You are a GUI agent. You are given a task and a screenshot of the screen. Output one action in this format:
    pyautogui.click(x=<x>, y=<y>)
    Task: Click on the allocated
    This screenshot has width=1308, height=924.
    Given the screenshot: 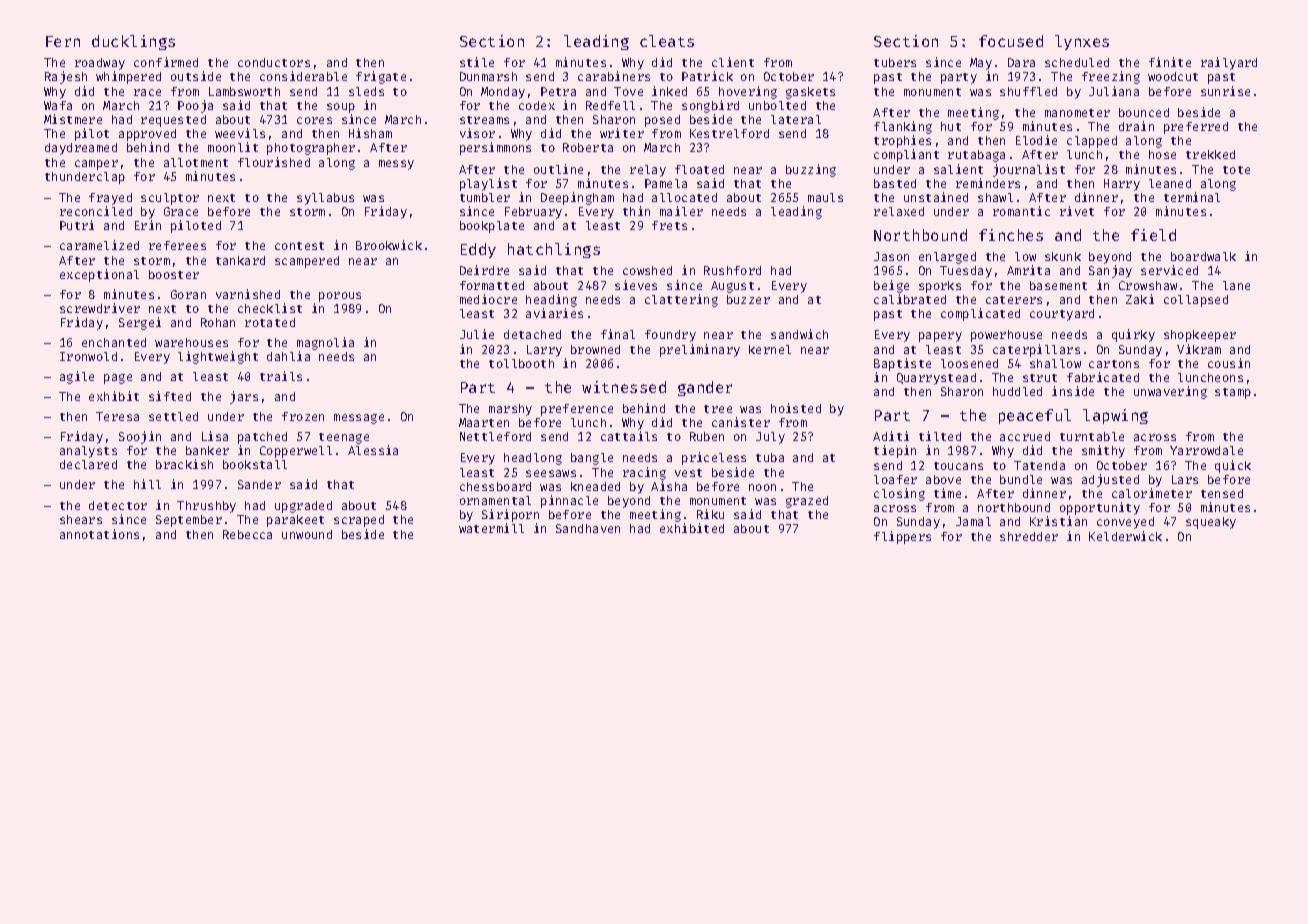 What is the action you would take?
    pyautogui.click(x=684, y=197)
